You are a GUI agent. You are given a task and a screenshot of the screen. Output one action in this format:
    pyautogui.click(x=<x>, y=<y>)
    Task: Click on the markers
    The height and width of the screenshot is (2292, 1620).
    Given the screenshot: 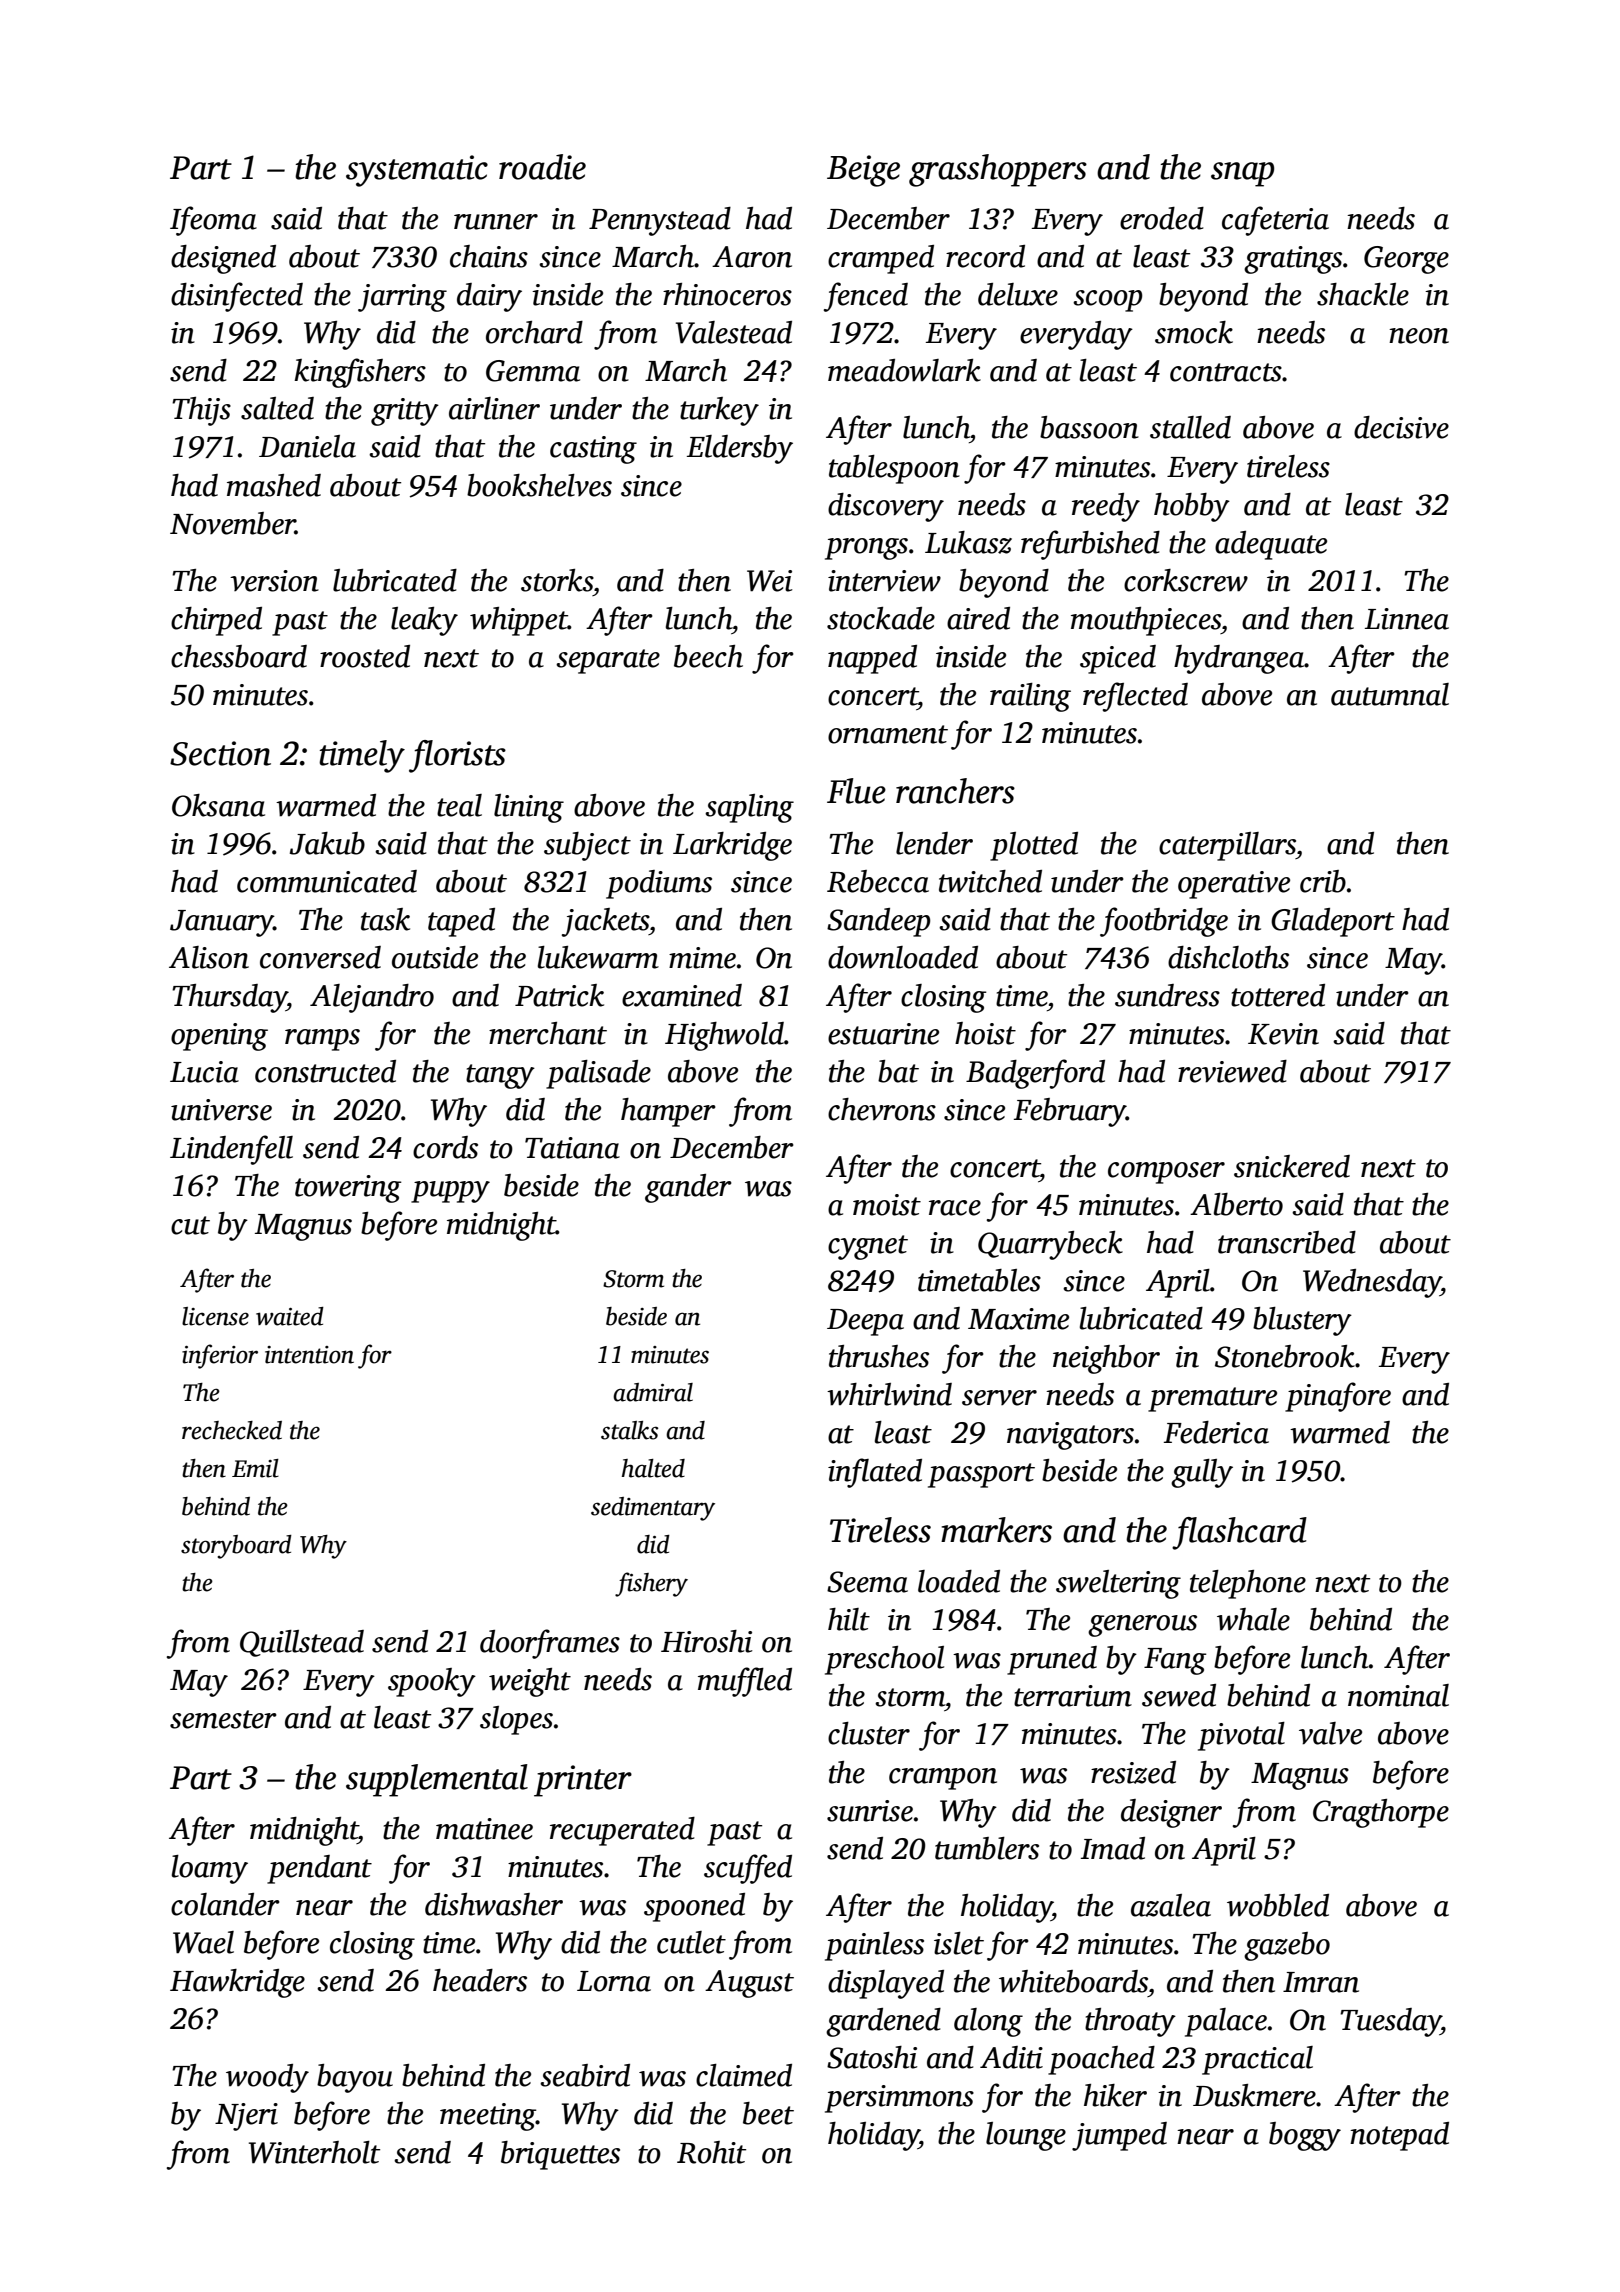 What is the action you would take?
    pyautogui.click(x=996, y=1530)
